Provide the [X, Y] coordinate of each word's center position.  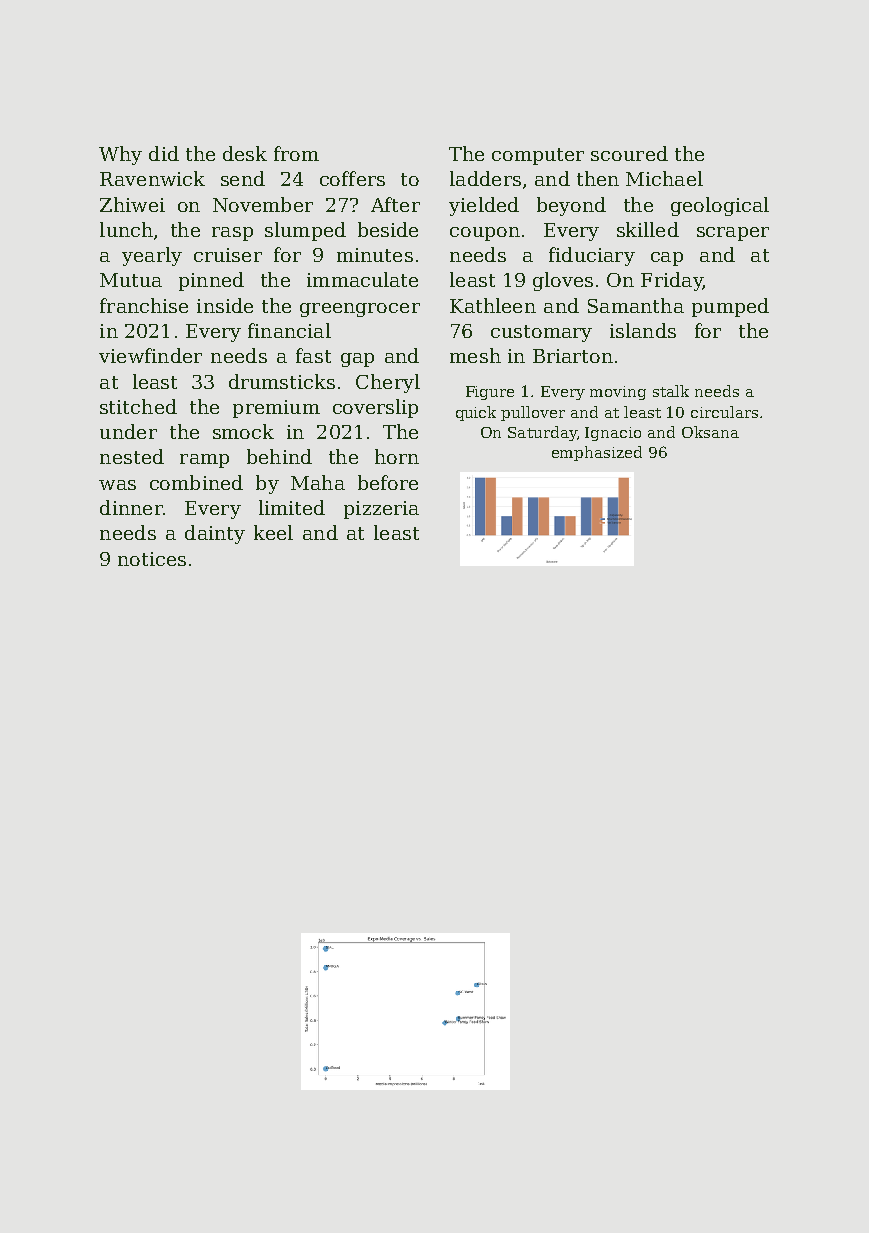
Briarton [573, 356]
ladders [485, 178]
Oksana [710, 432]
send [243, 178]
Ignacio [613, 434]
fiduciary [592, 256]
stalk [671, 391]
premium [276, 409]
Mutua [131, 280]
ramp [204, 461]
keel [273, 532]
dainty [215, 534]
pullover [533, 413]
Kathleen [493, 305]
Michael [664, 178]
